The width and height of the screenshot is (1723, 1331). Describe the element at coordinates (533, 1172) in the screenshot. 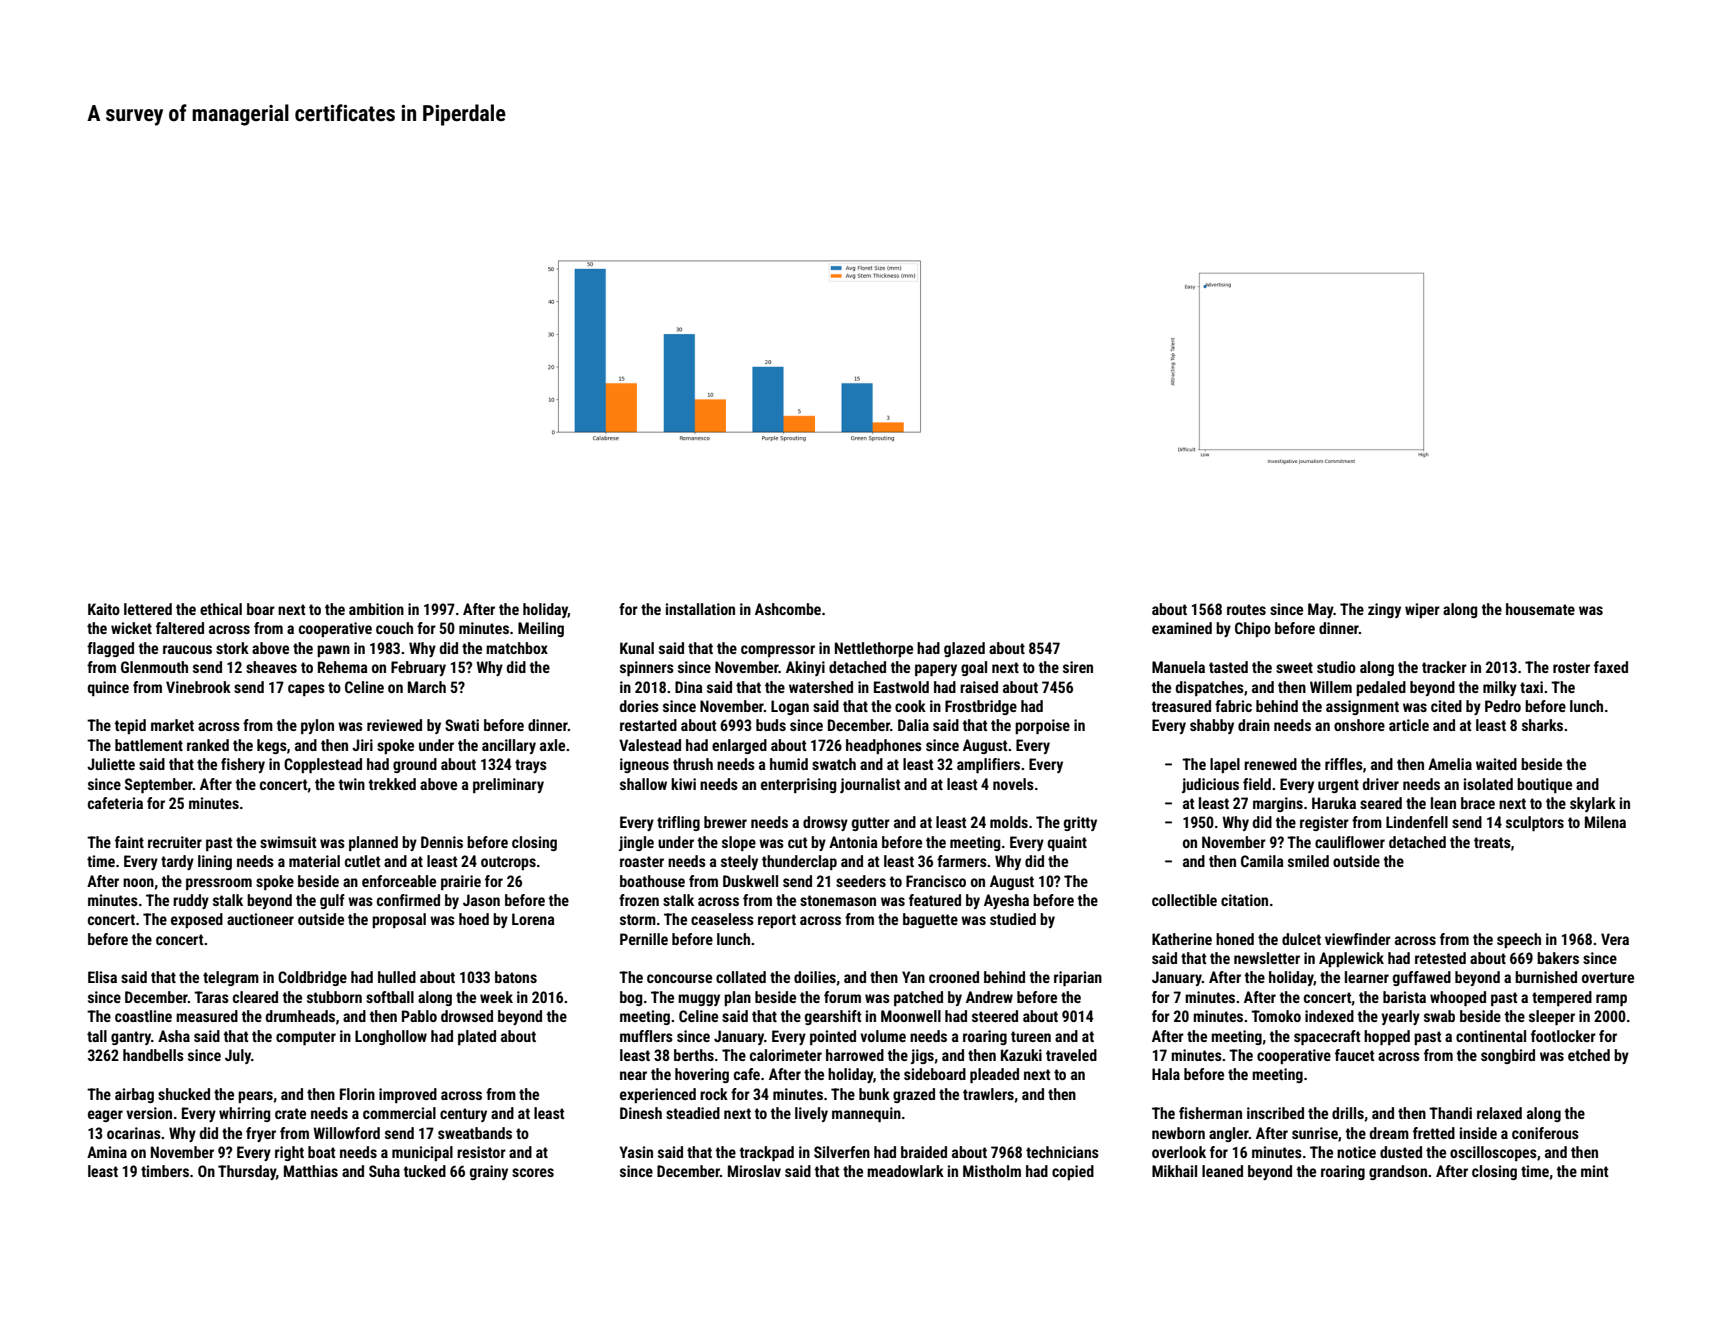

I see `scores` at that location.
